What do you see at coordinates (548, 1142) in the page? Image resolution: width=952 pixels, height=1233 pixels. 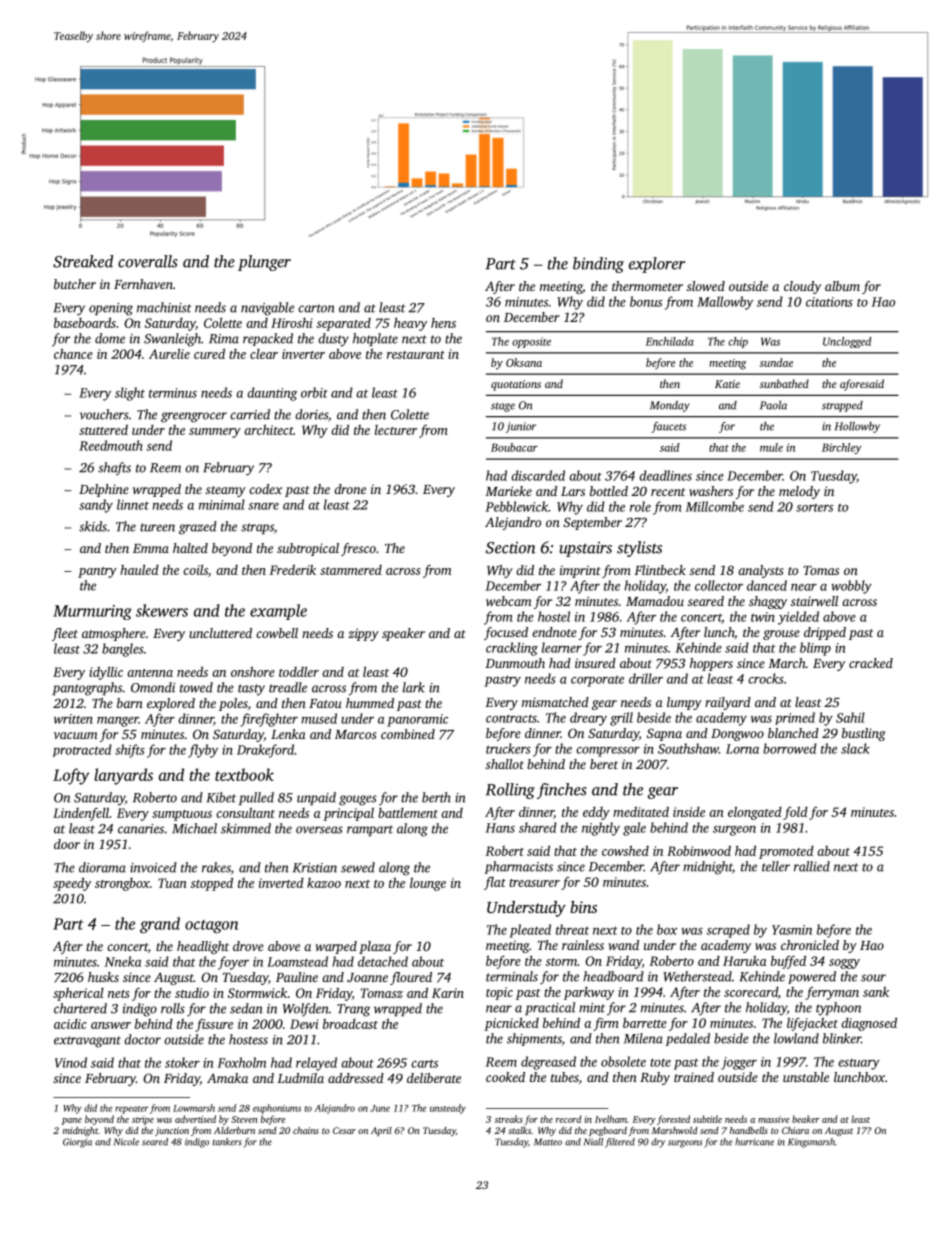 I see `Matteo` at bounding box center [548, 1142].
